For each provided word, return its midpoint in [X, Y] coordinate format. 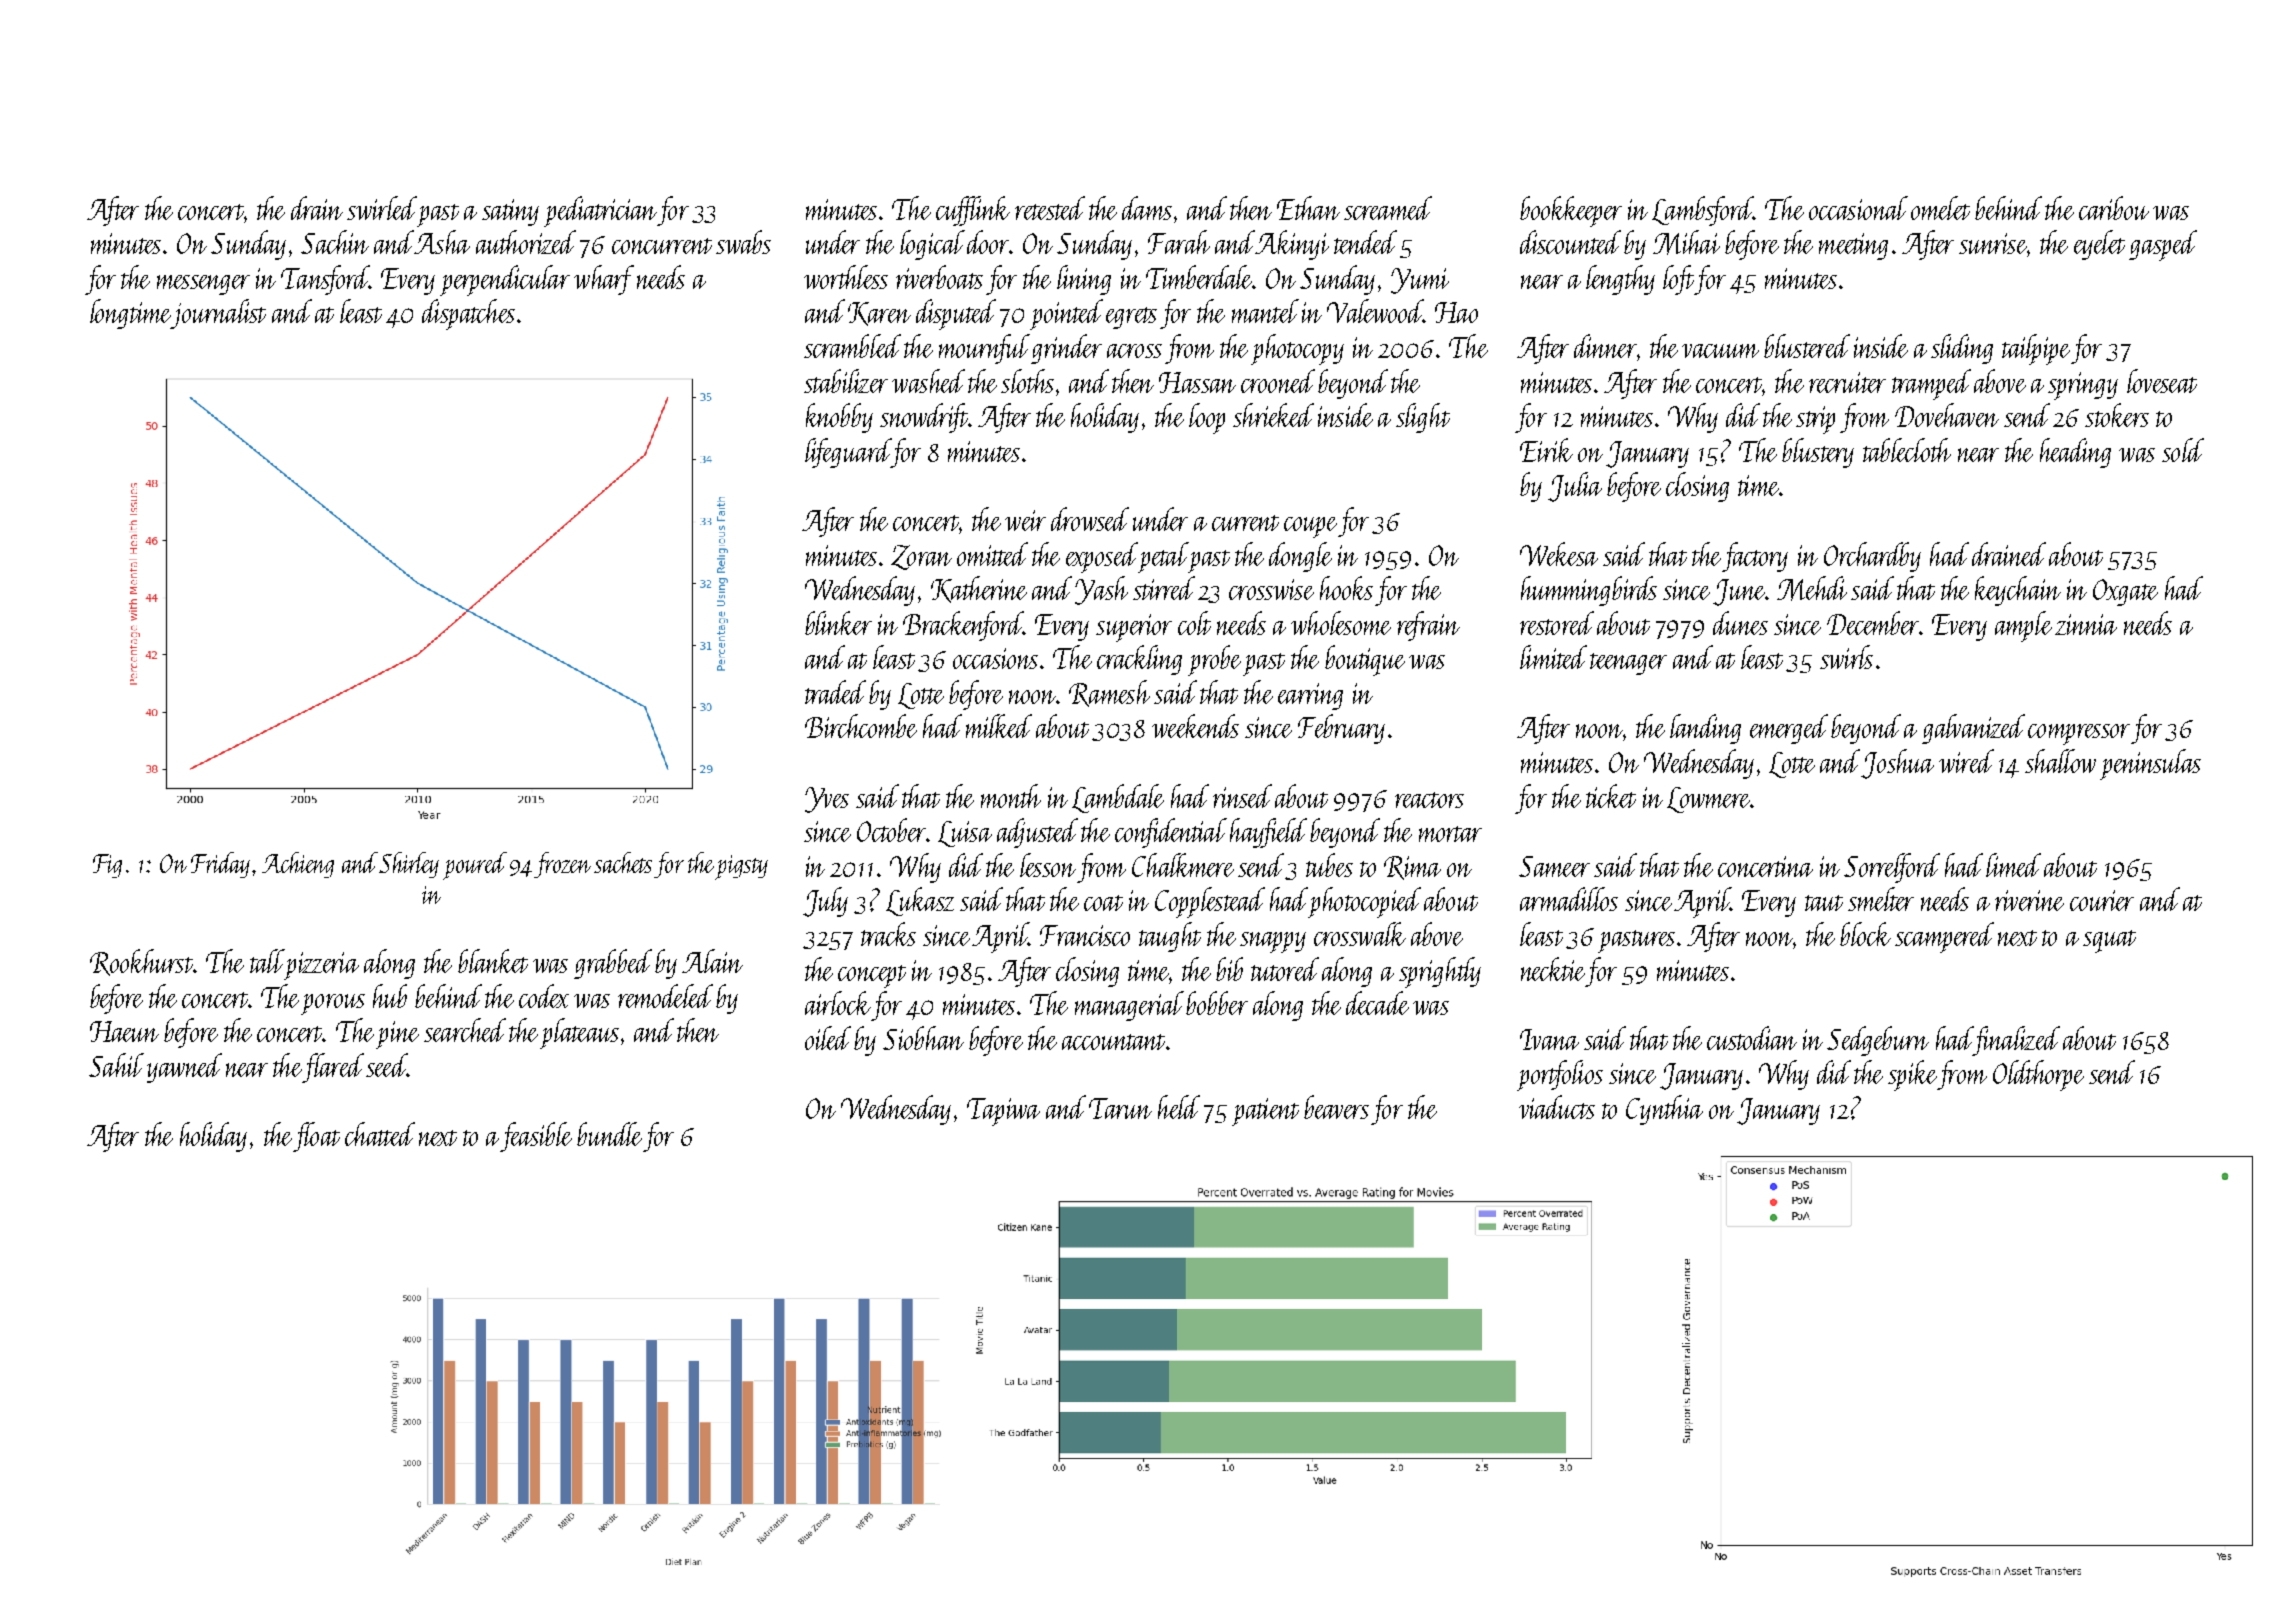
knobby [839, 418]
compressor [2079, 734]
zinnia [2086, 624]
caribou [2114, 208]
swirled [382, 208]
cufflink [973, 211]
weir [1025, 520]
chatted [380, 1134]
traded [835, 692]
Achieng [298, 865]
